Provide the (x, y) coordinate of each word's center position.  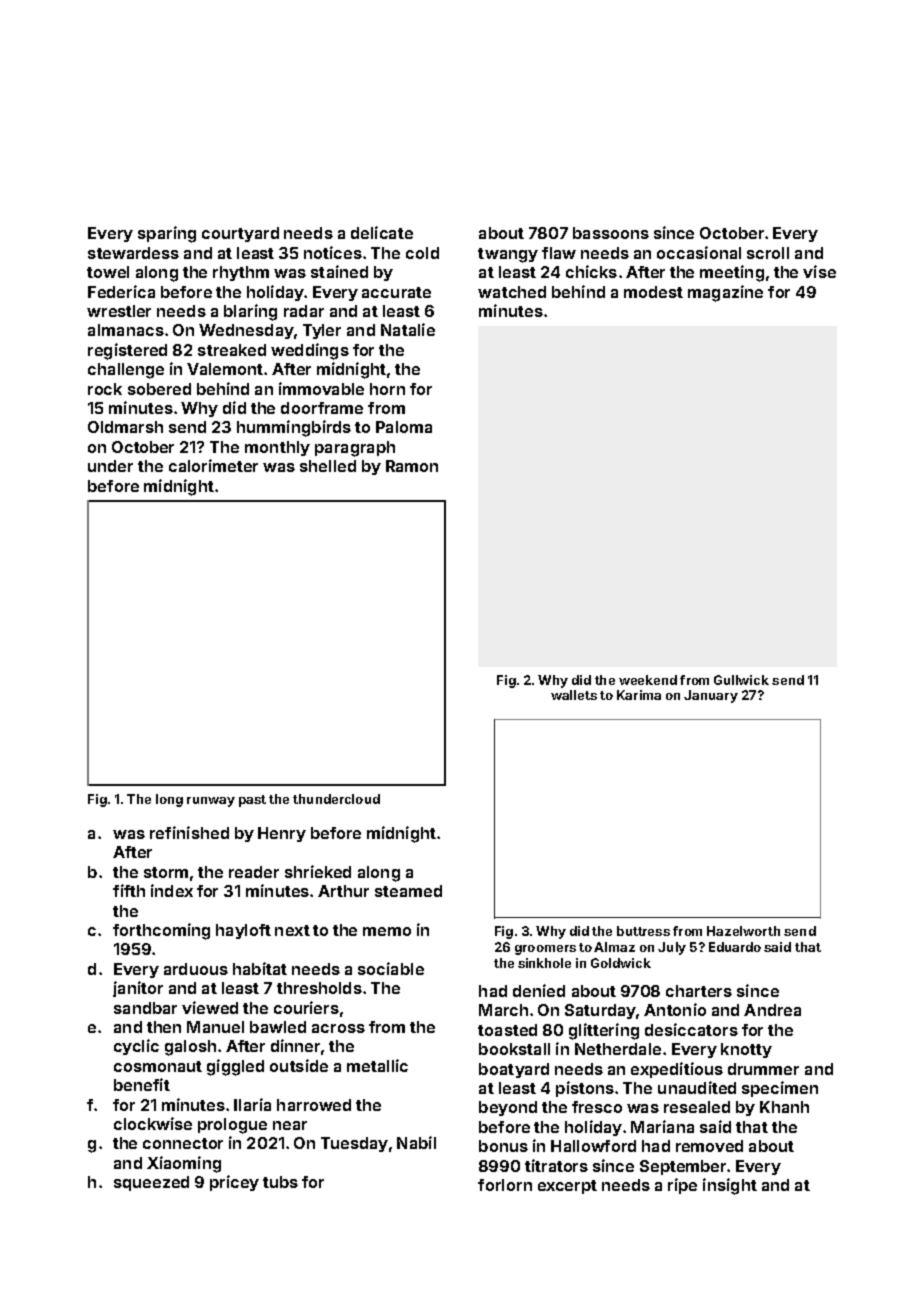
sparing (167, 234)
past (252, 801)
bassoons (611, 233)
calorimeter (213, 465)
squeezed (151, 1183)
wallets (574, 695)
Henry (282, 834)
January (711, 696)
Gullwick (741, 680)
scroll (768, 253)
